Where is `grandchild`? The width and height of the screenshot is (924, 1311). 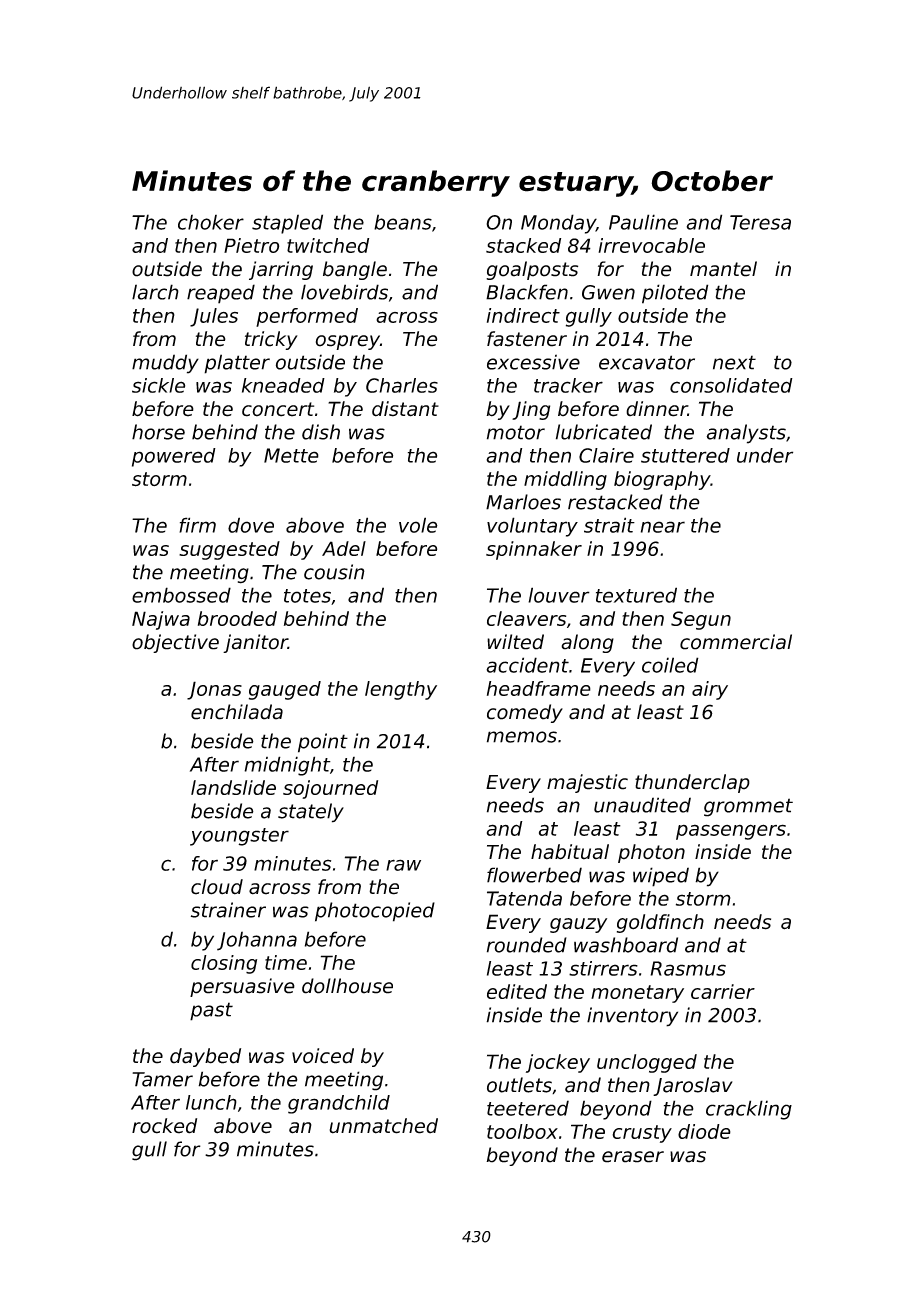 grandchild is located at coordinates (339, 1104).
